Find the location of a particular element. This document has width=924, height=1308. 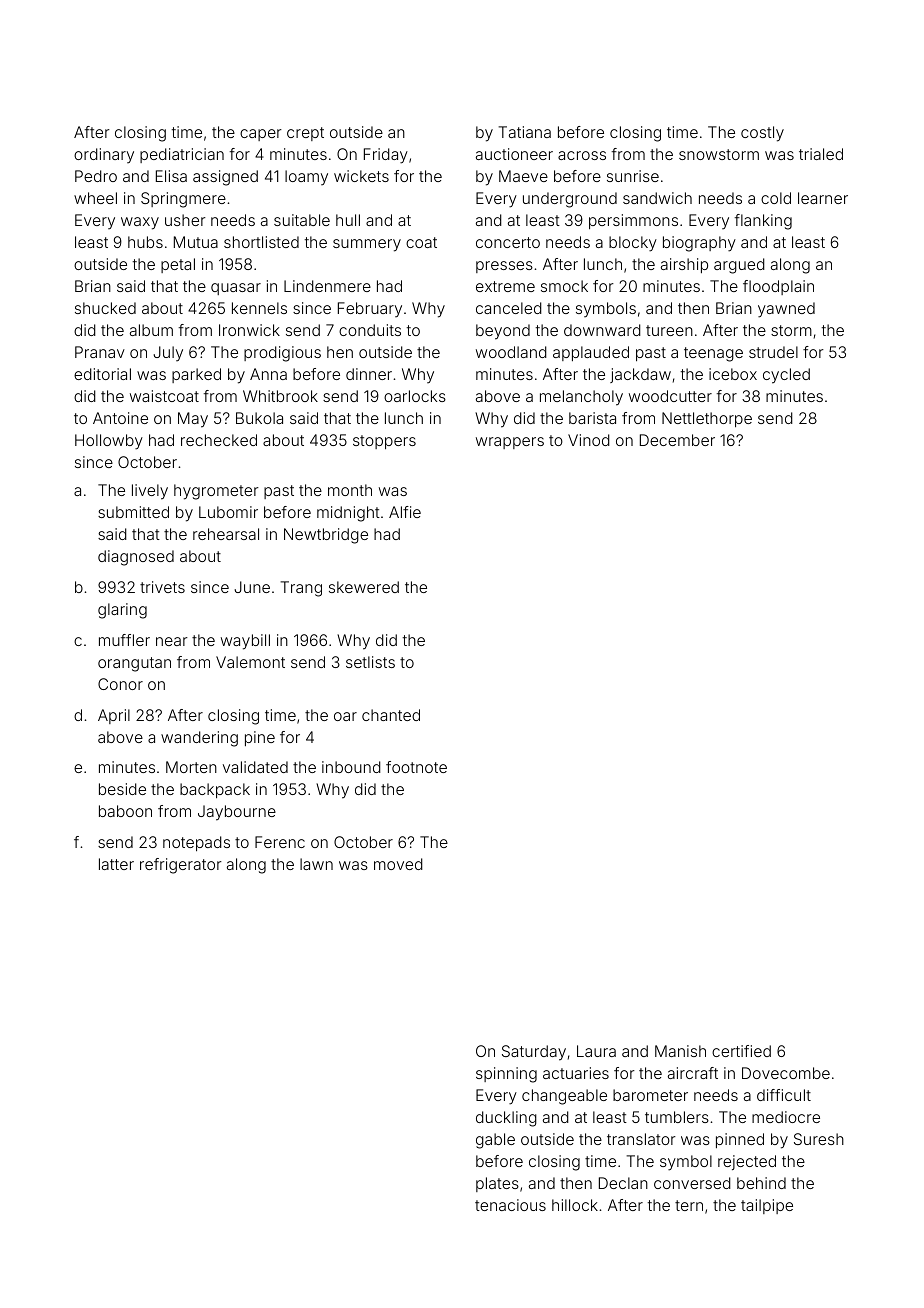

refrigerator is located at coordinates (181, 866).
